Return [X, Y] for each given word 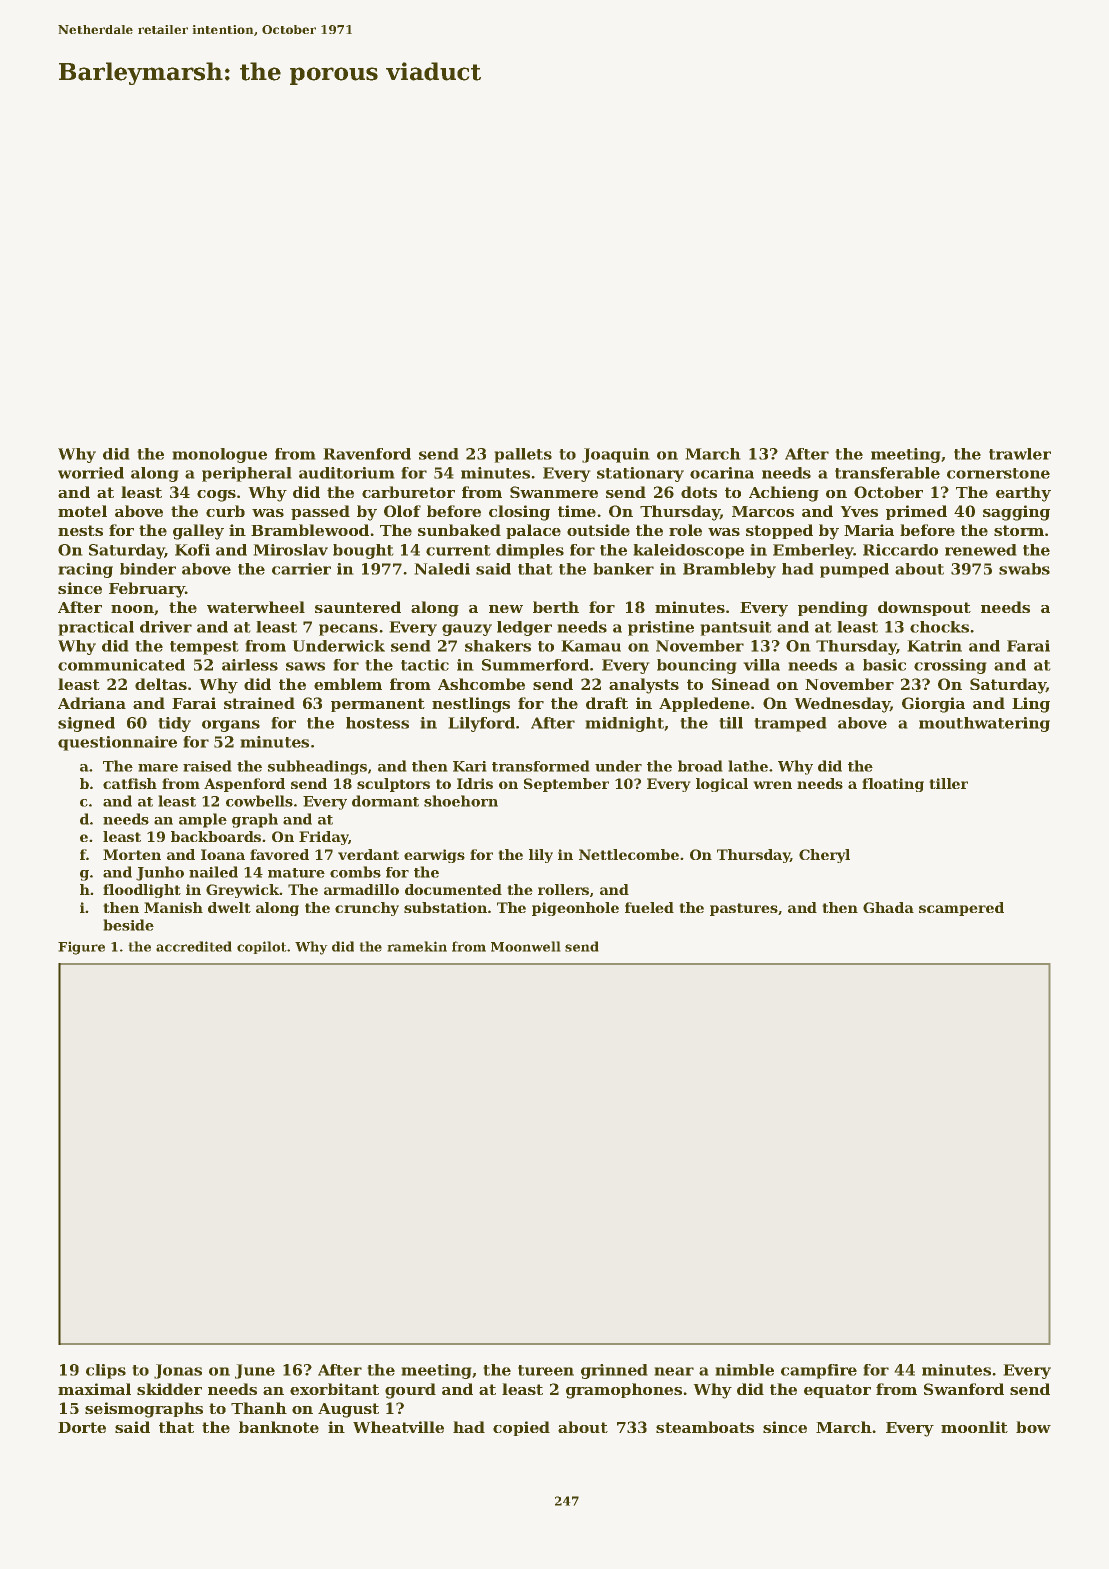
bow [1033, 1427]
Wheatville [398, 1427]
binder [148, 569]
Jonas [178, 1371]
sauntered [358, 607]
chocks [939, 627]
